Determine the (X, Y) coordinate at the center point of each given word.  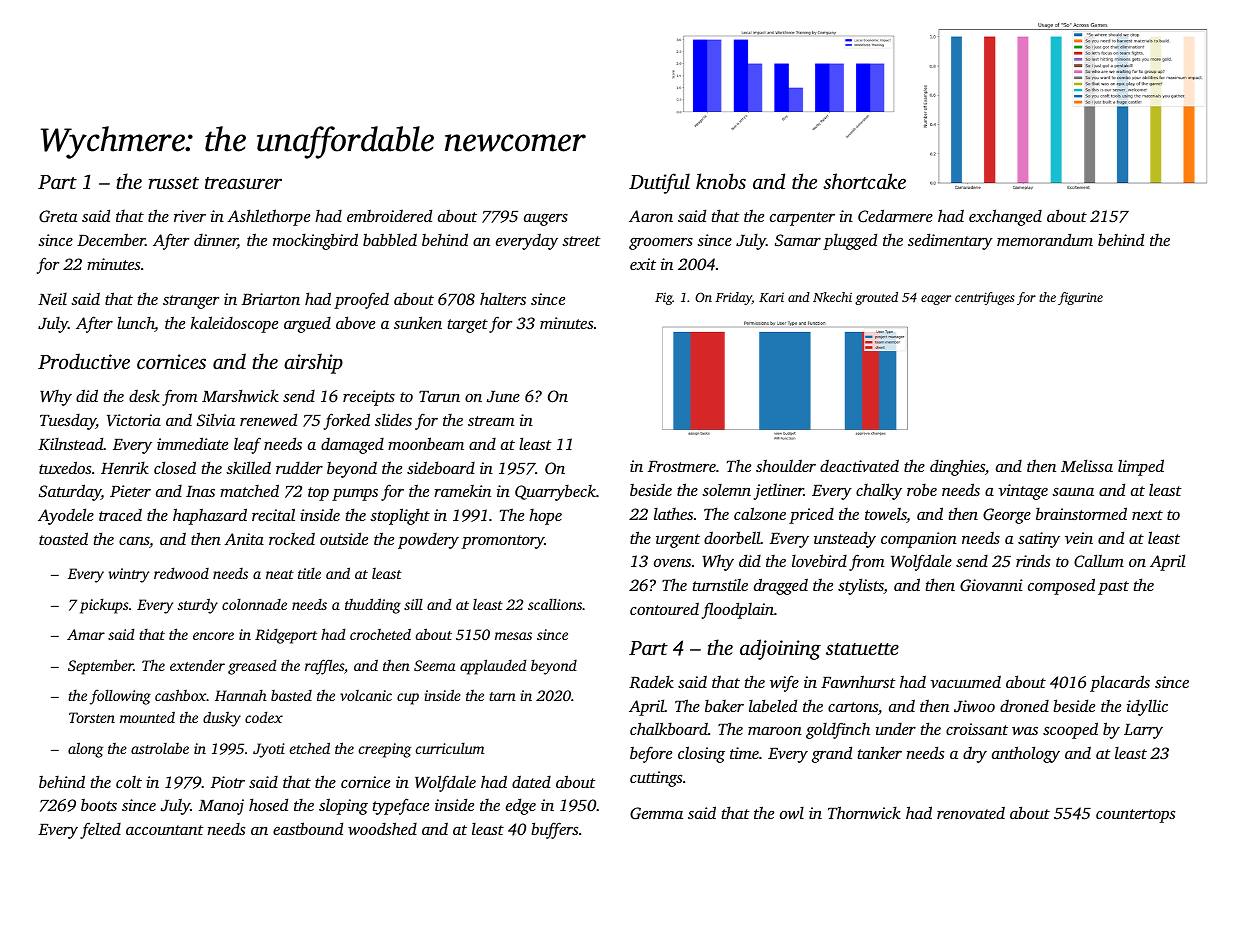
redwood (181, 573)
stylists (861, 586)
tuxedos (65, 467)
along (85, 750)
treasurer (243, 183)
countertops (1135, 816)
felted (100, 830)
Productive (84, 361)
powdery (428, 541)
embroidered (389, 215)
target (468, 326)
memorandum (1045, 239)
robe (922, 490)
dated (531, 781)
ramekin (462, 491)
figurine (1080, 298)
